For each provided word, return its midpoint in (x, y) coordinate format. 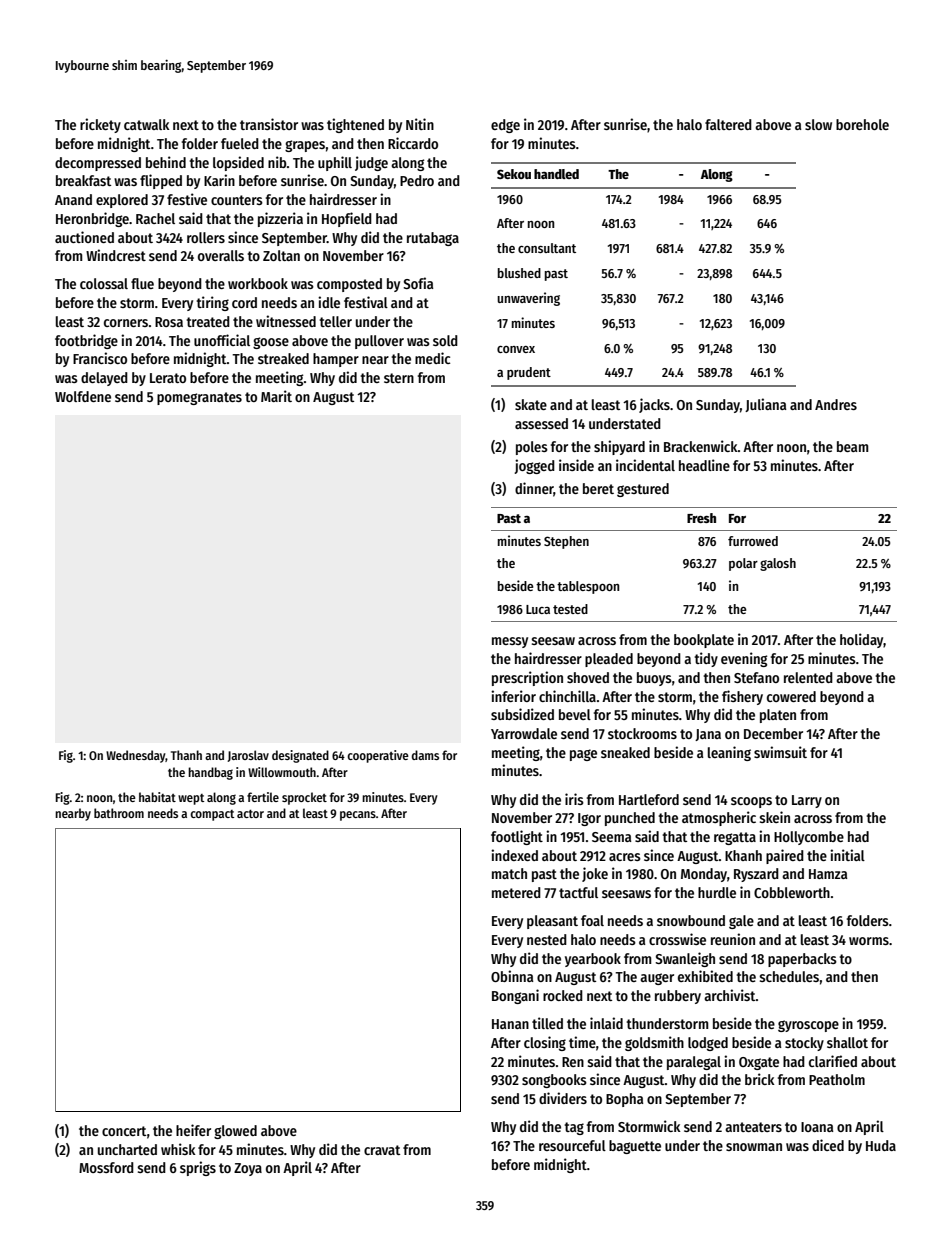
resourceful (572, 1145)
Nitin (420, 124)
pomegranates (199, 398)
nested (547, 939)
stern (399, 378)
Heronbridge (92, 219)
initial (847, 855)
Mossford (106, 1167)
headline (704, 465)
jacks (654, 405)
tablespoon (588, 587)
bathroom (119, 813)
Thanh (186, 755)
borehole (862, 124)
